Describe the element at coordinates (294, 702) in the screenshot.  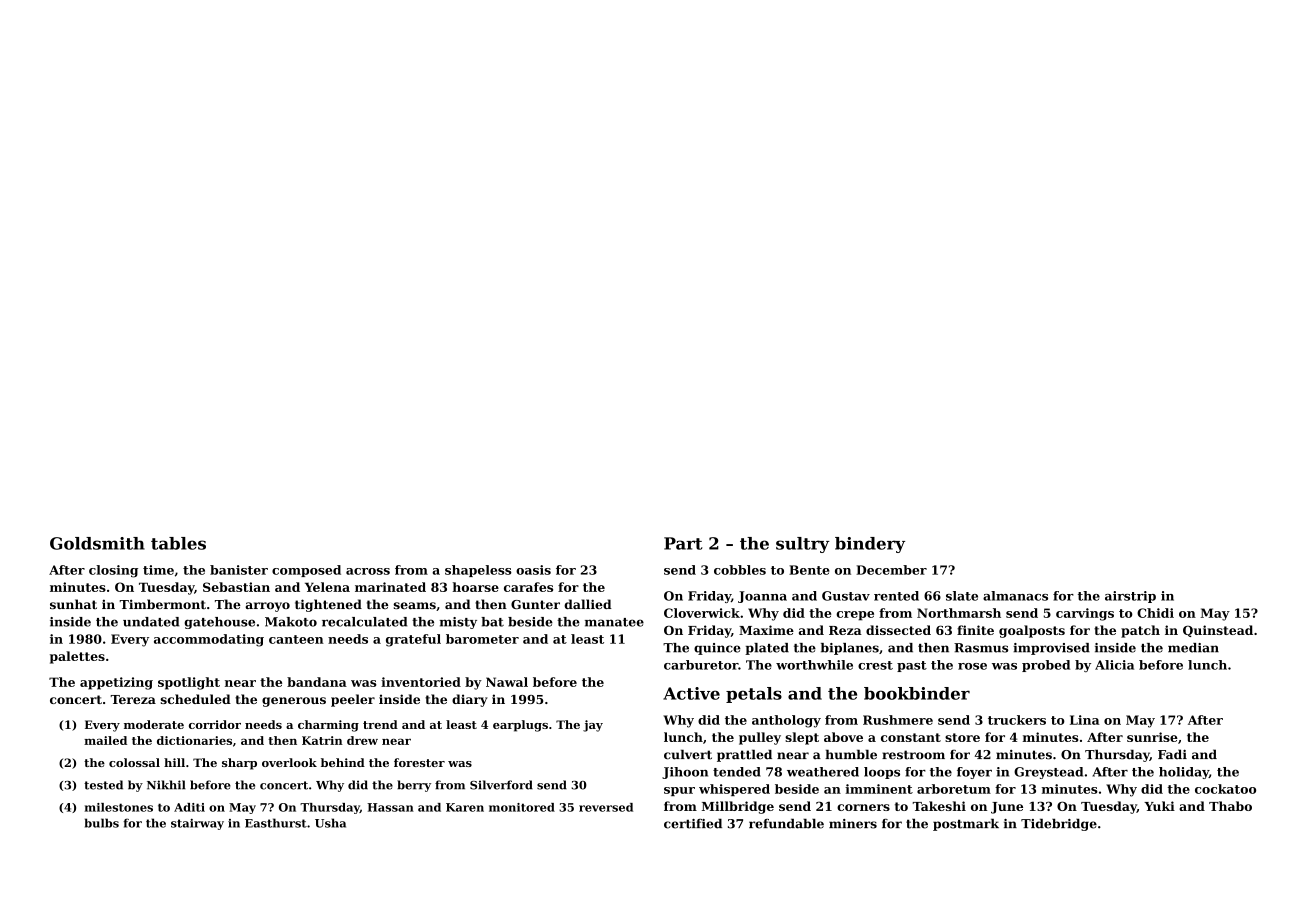
I see `generous` at that location.
